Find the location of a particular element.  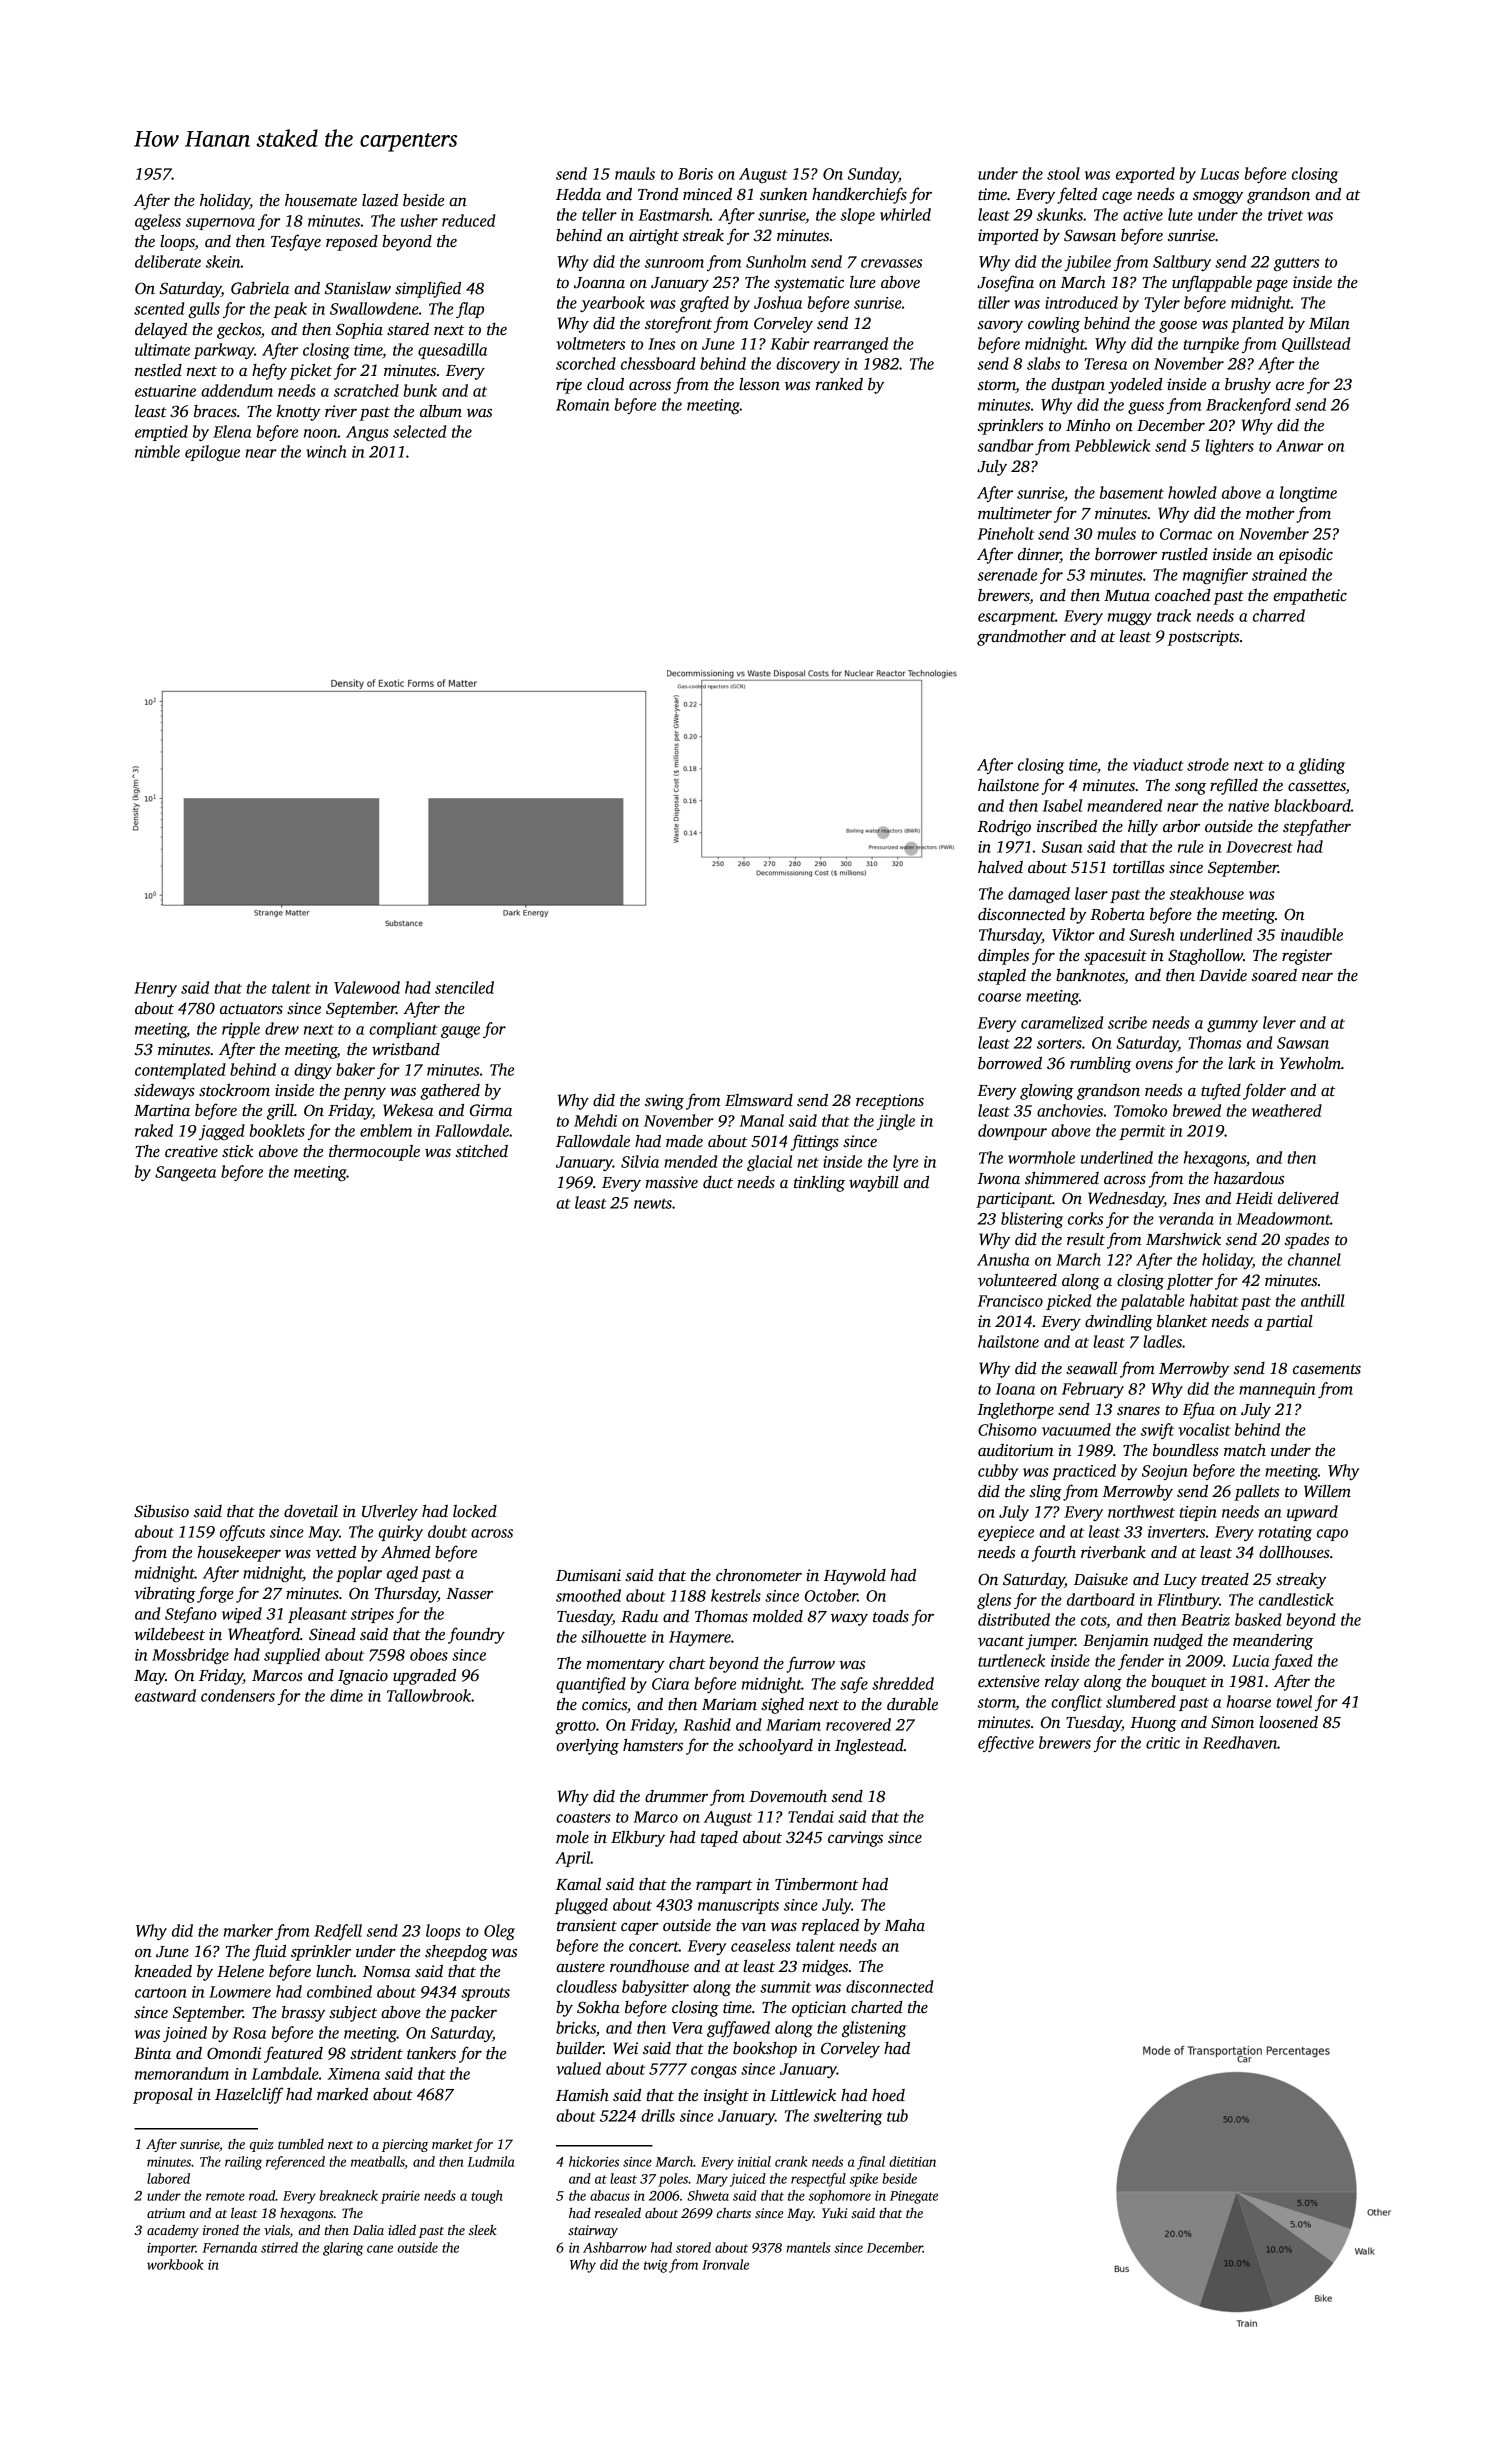

stenciled is located at coordinates (464, 987).
